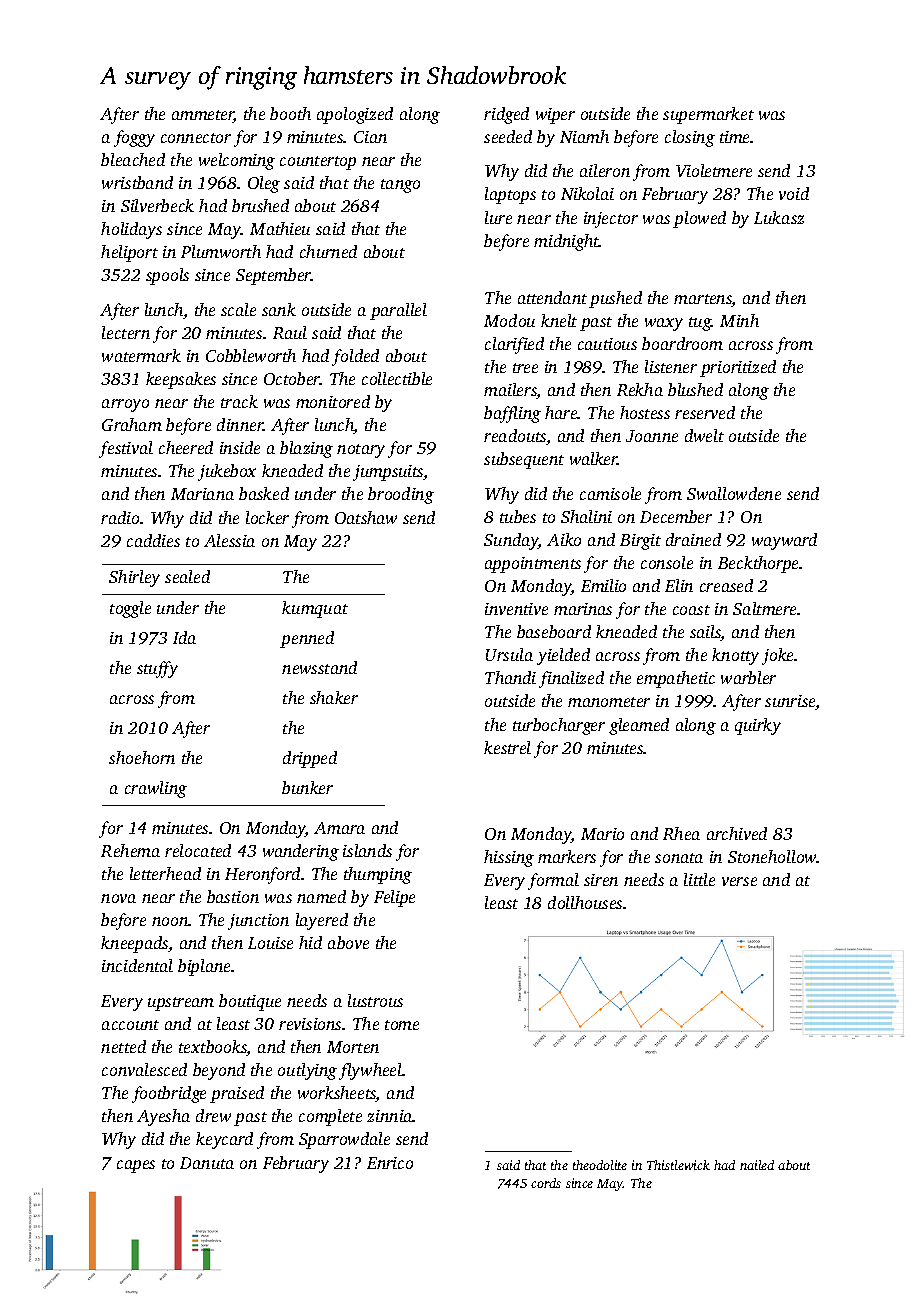 The image size is (924, 1314). I want to click on netted, so click(123, 1046).
